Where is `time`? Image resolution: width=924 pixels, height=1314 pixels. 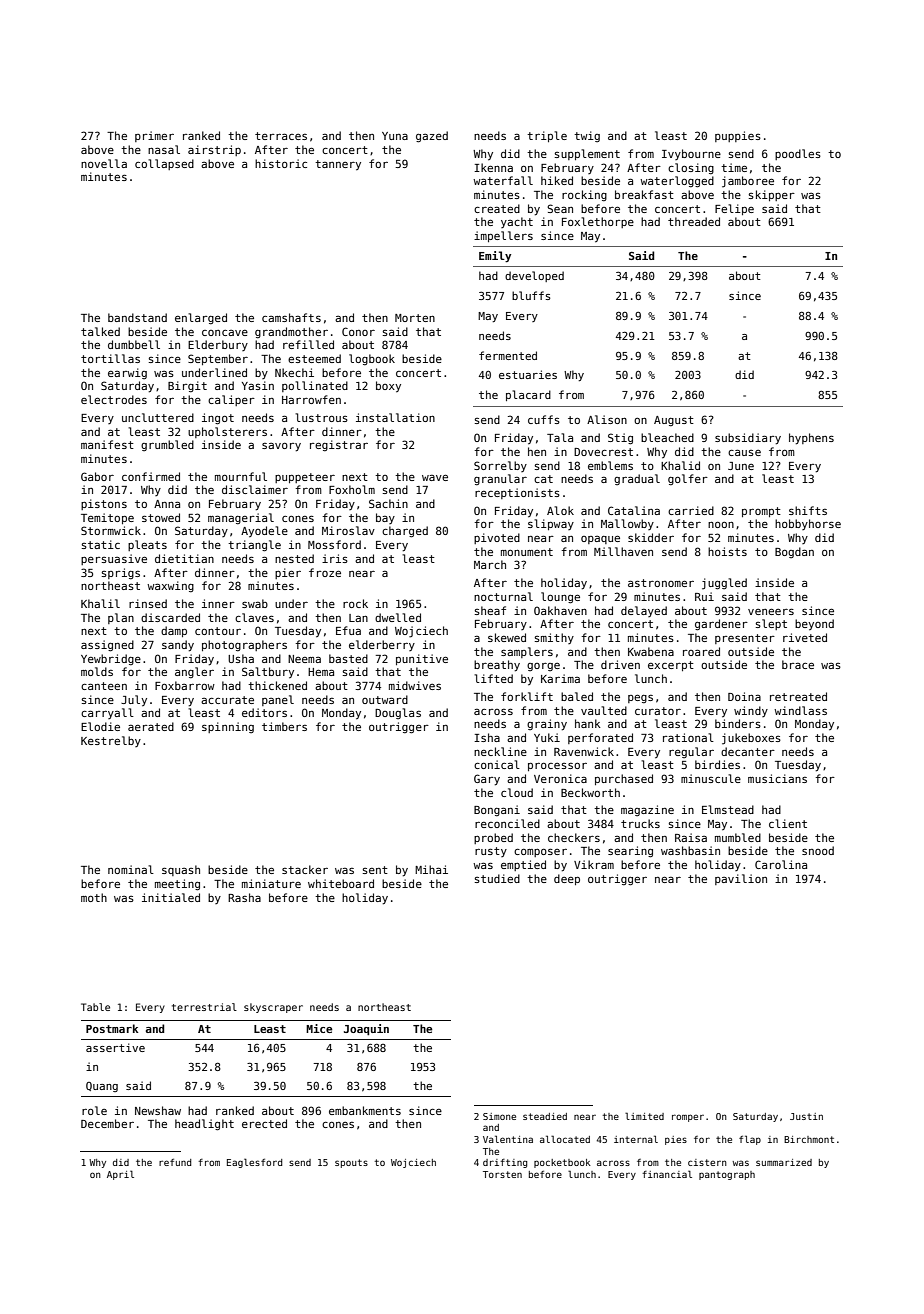
time is located at coordinates (734, 167).
